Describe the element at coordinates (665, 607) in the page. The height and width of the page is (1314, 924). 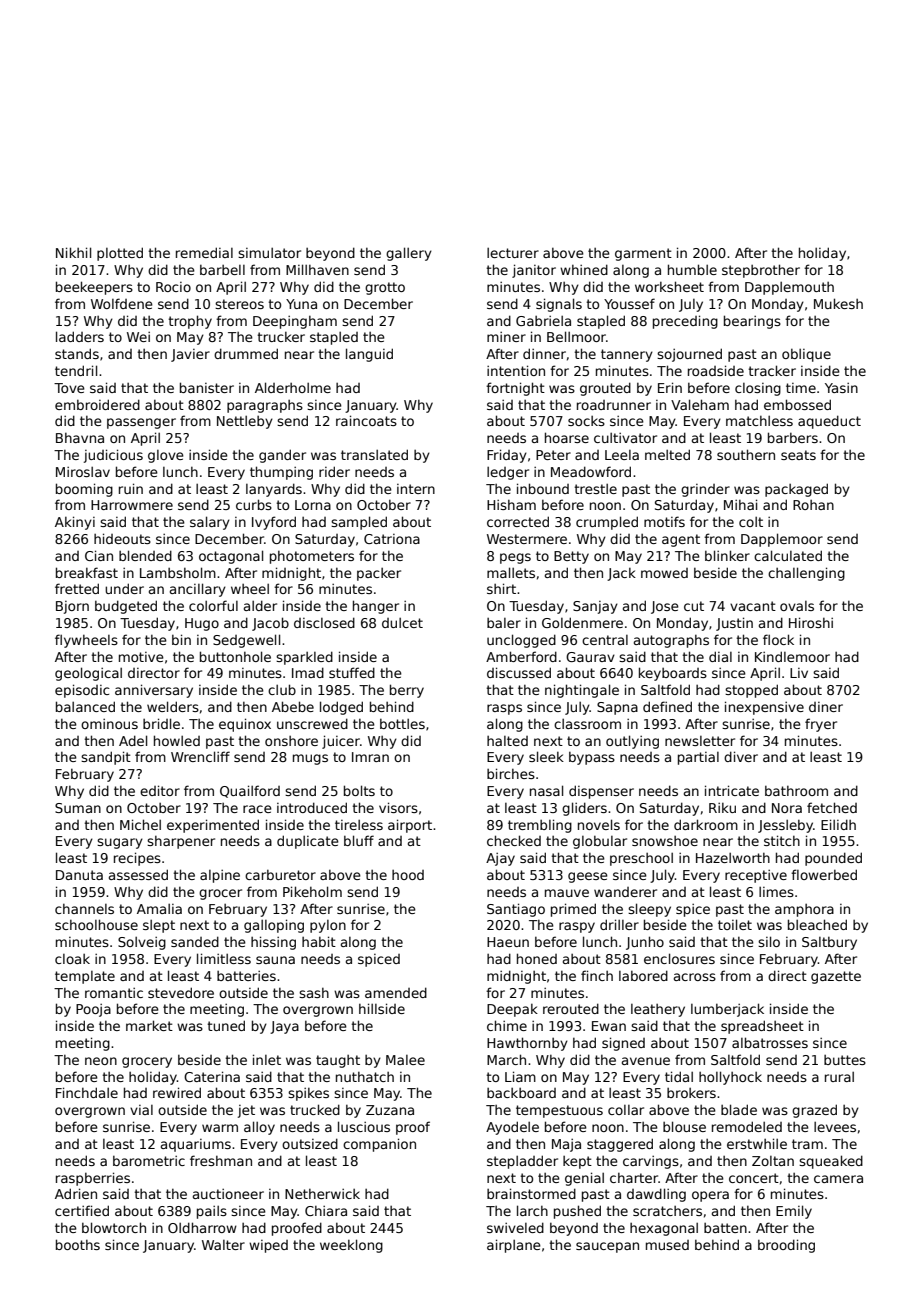
I see `Jose` at that location.
